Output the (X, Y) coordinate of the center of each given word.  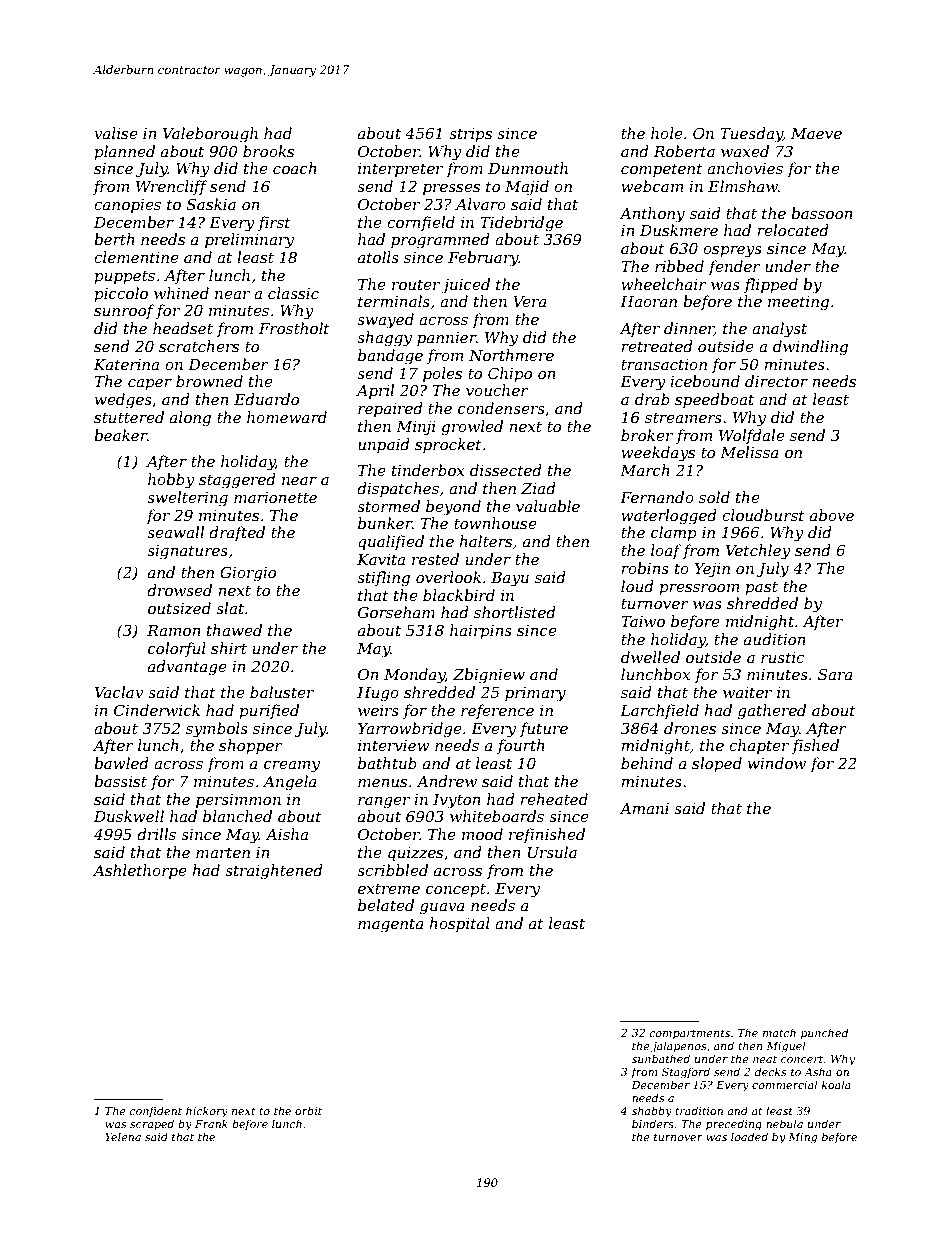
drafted (237, 533)
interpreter (400, 170)
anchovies (745, 168)
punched (824, 1033)
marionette (275, 497)
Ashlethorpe (140, 871)
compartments (689, 1034)
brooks (268, 151)
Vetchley (758, 552)
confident (155, 1111)
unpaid (384, 445)
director (776, 381)
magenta (391, 925)
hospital (459, 924)
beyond (453, 508)
